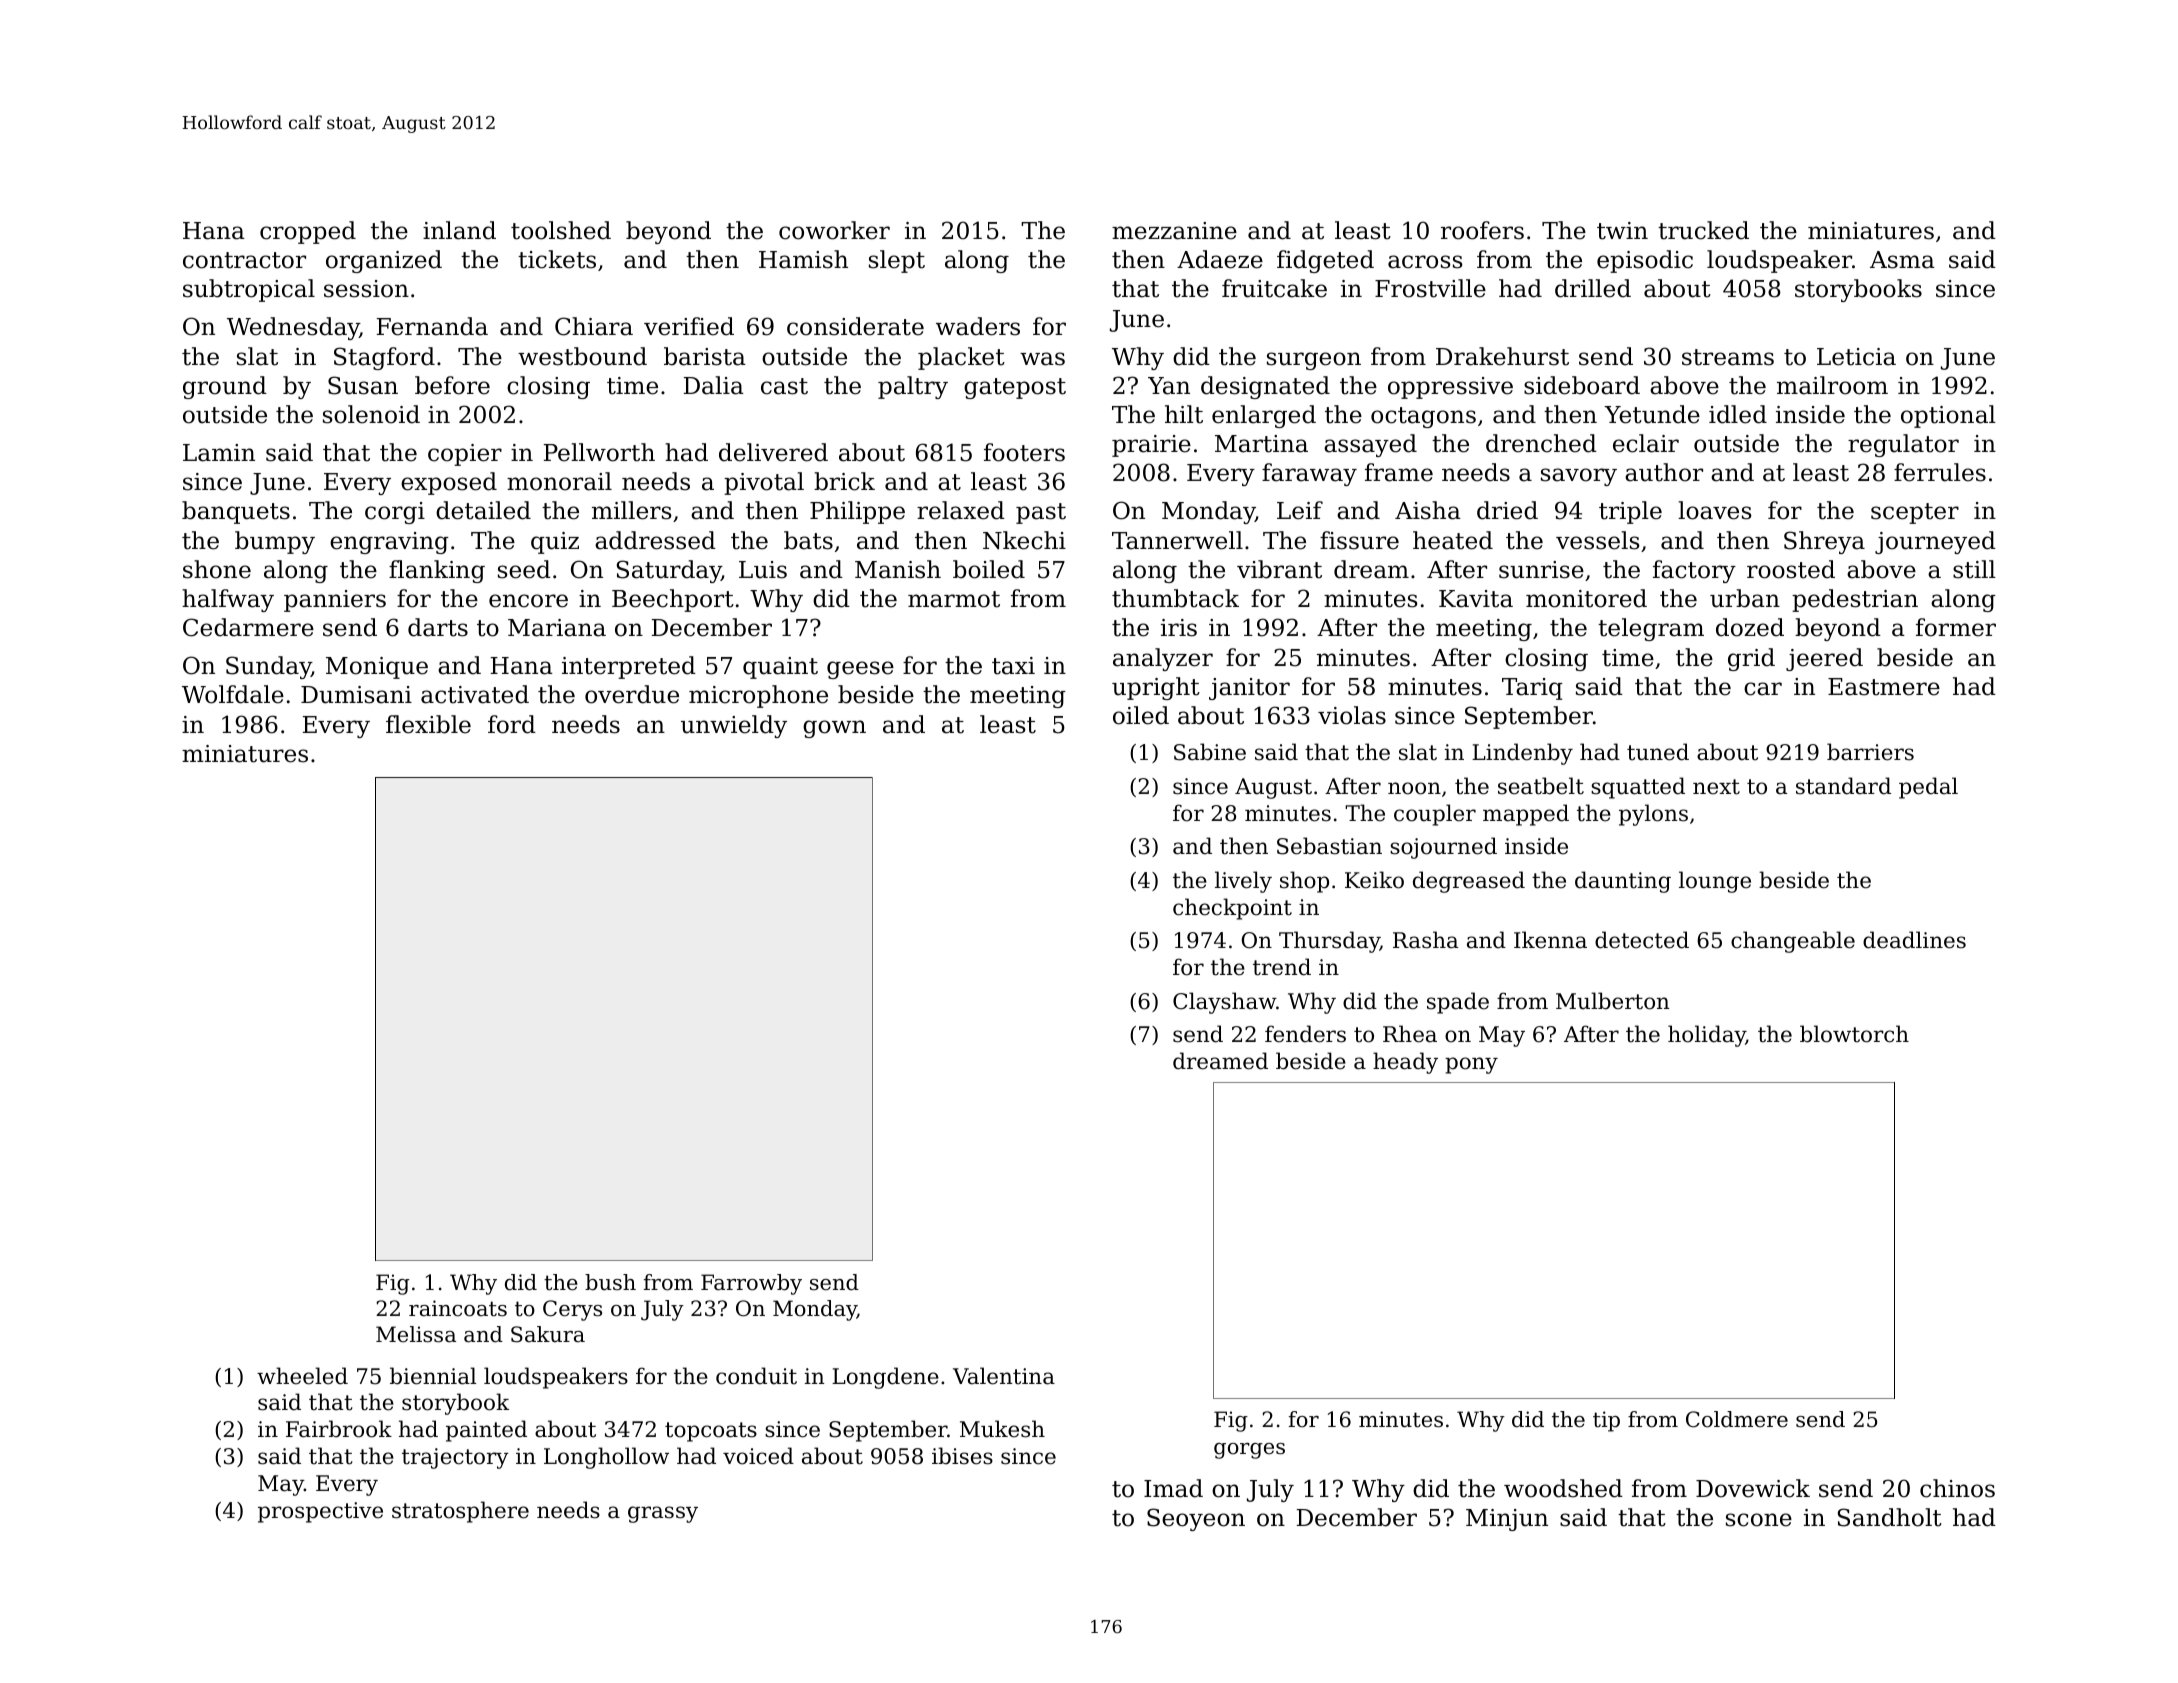  What do you see at coordinates (416, 1334) in the image?
I see `Melissa` at bounding box center [416, 1334].
